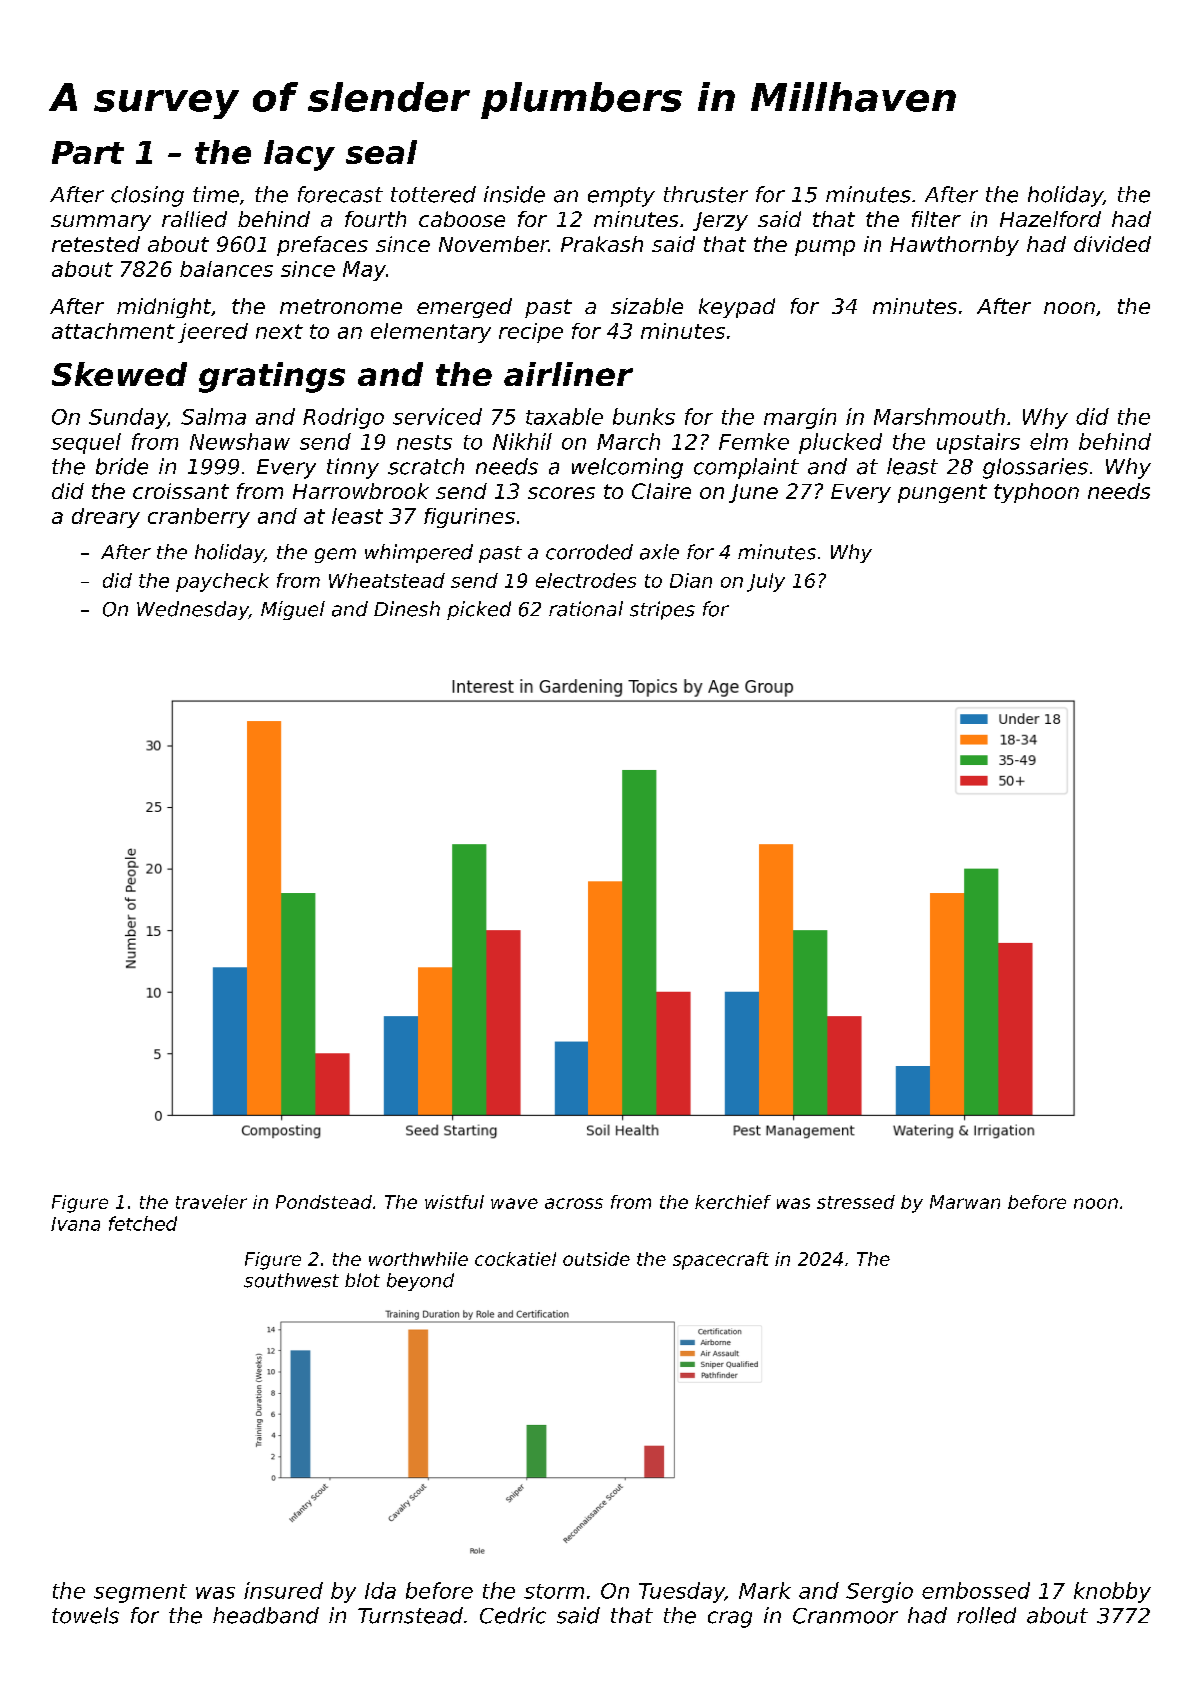  Describe the element at coordinates (240, 441) in the screenshot. I see `Newshaw` at that location.
